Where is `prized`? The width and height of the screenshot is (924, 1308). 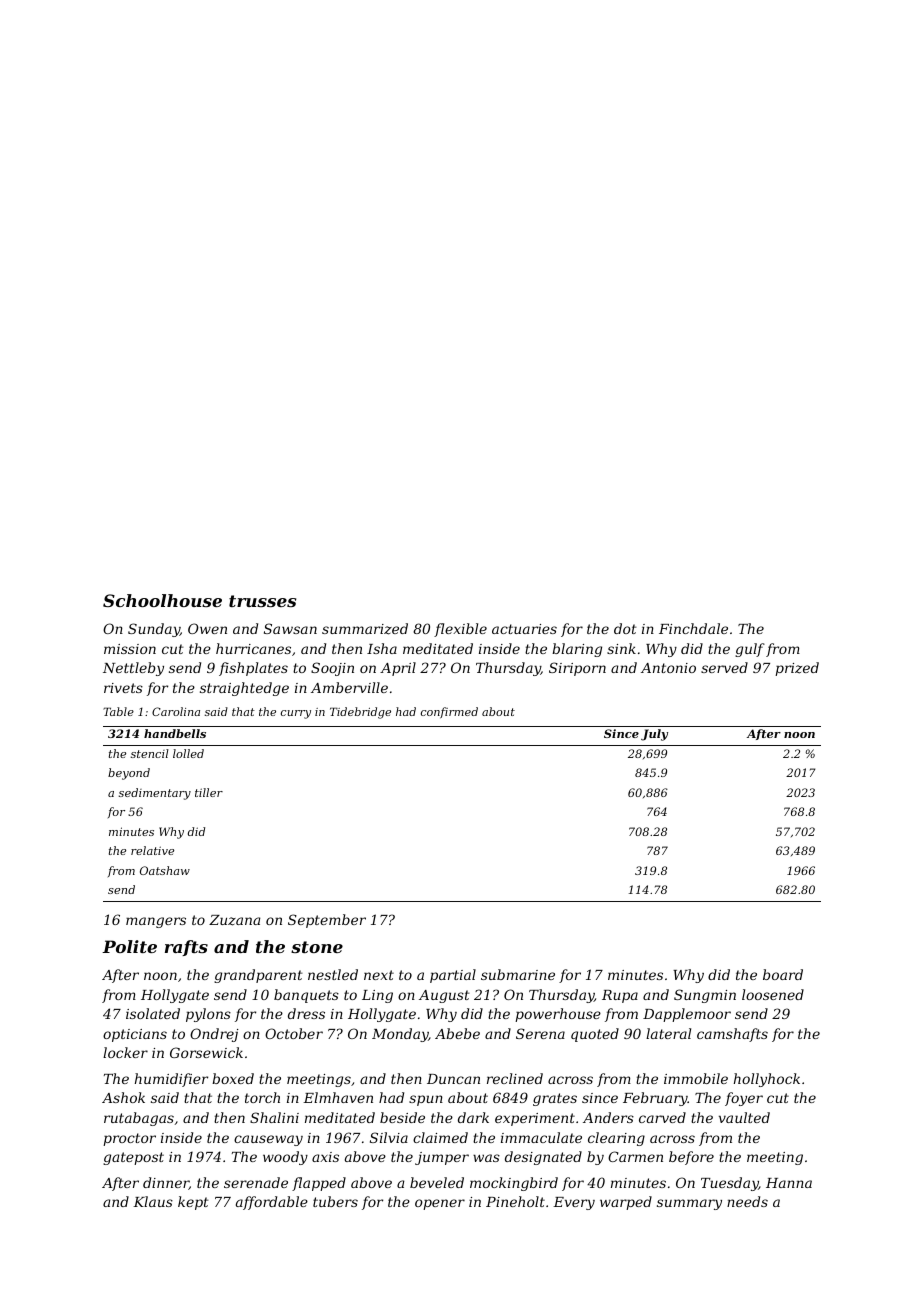
prized is located at coordinates (797, 669).
